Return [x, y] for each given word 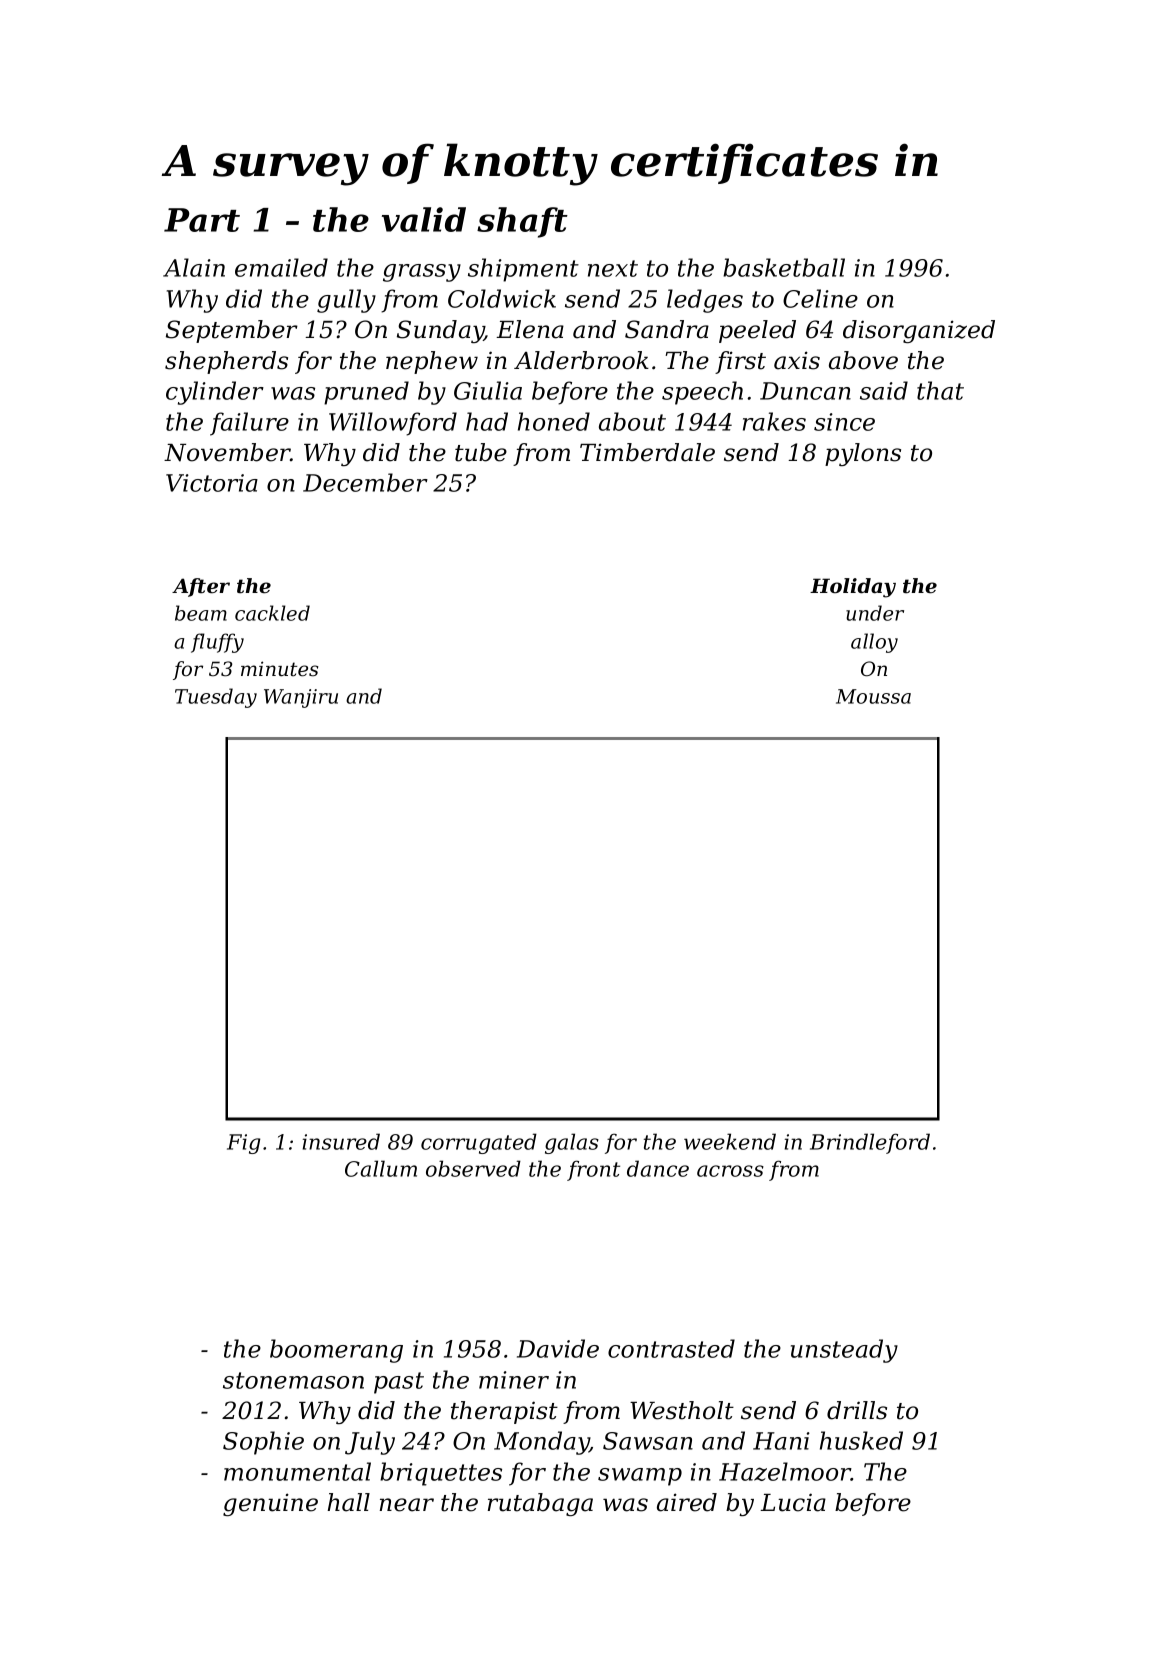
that [940, 390]
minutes [279, 669]
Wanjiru [301, 698]
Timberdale [647, 452]
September [232, 331]
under [875, 613]
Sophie [263, 1443]
